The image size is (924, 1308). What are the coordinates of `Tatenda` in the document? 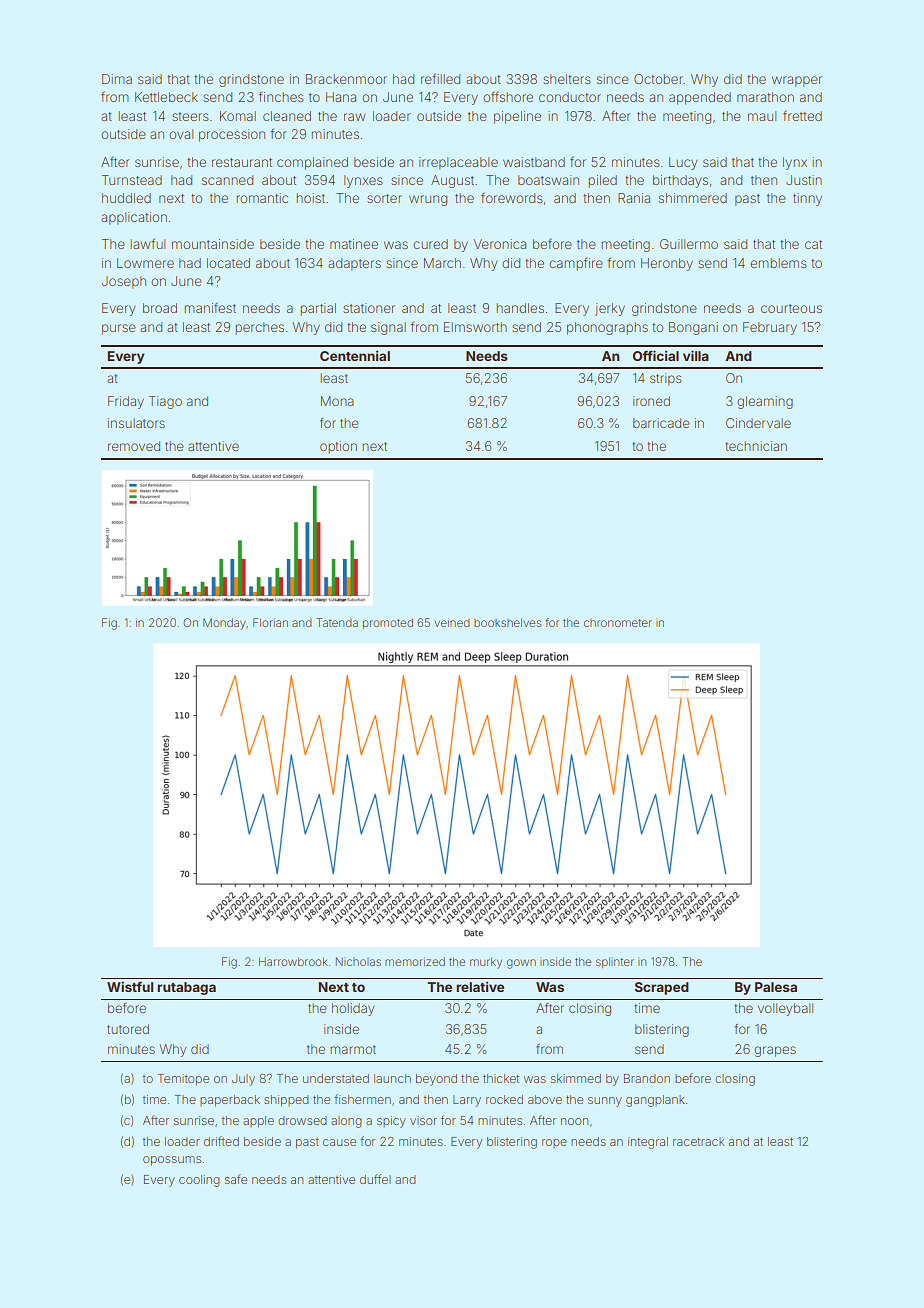 It's located at (337, 622).
